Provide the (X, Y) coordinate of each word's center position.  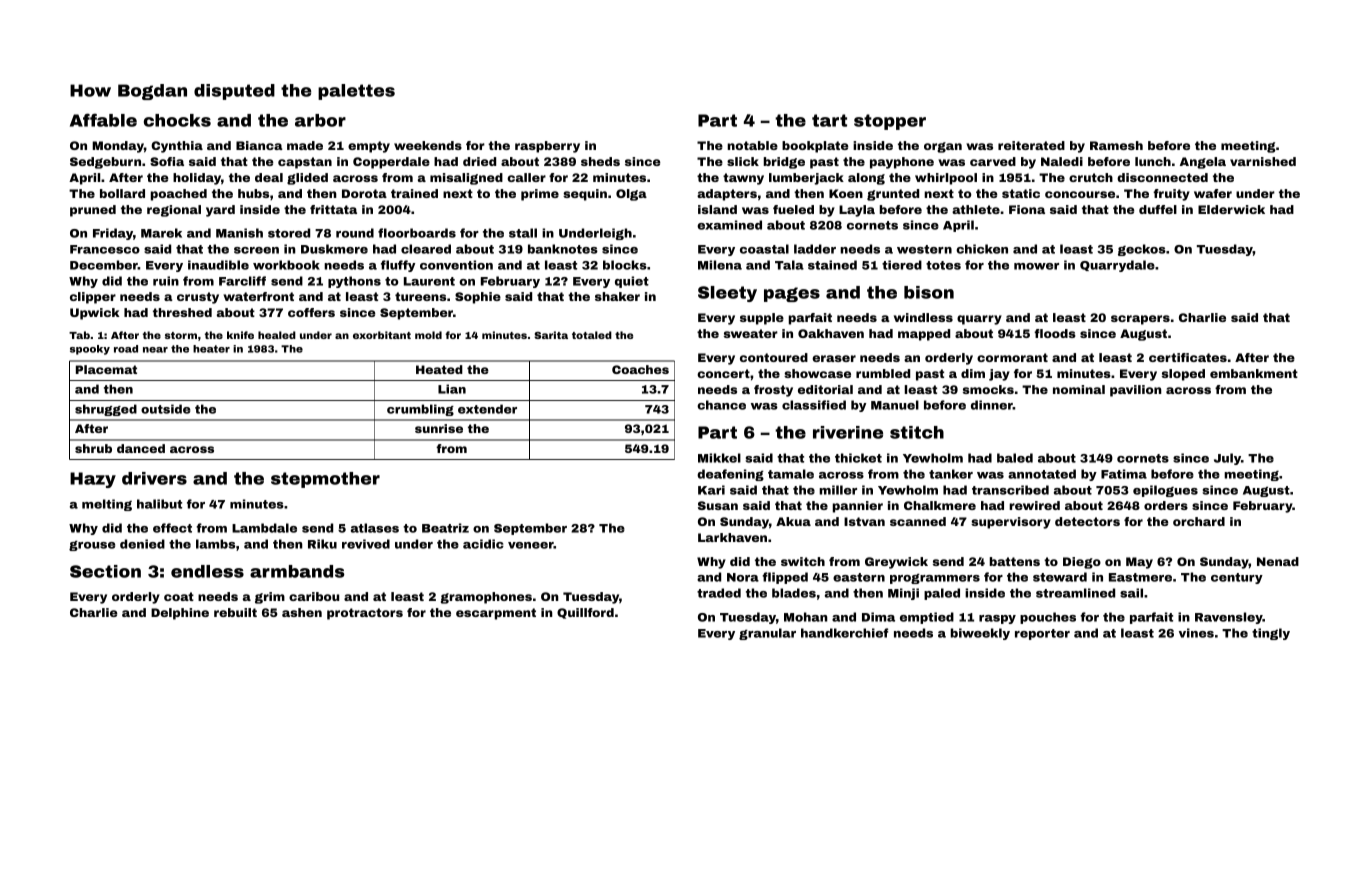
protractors (365, 614)
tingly (1271, 634)
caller (526, 177)
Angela (1203, 163)
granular (767, 634)
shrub (93, 448)
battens (1015, 561)
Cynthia (177, 147)
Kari (711, 490)
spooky (90, 350)
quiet (632, 282)
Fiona (1027, 209)
